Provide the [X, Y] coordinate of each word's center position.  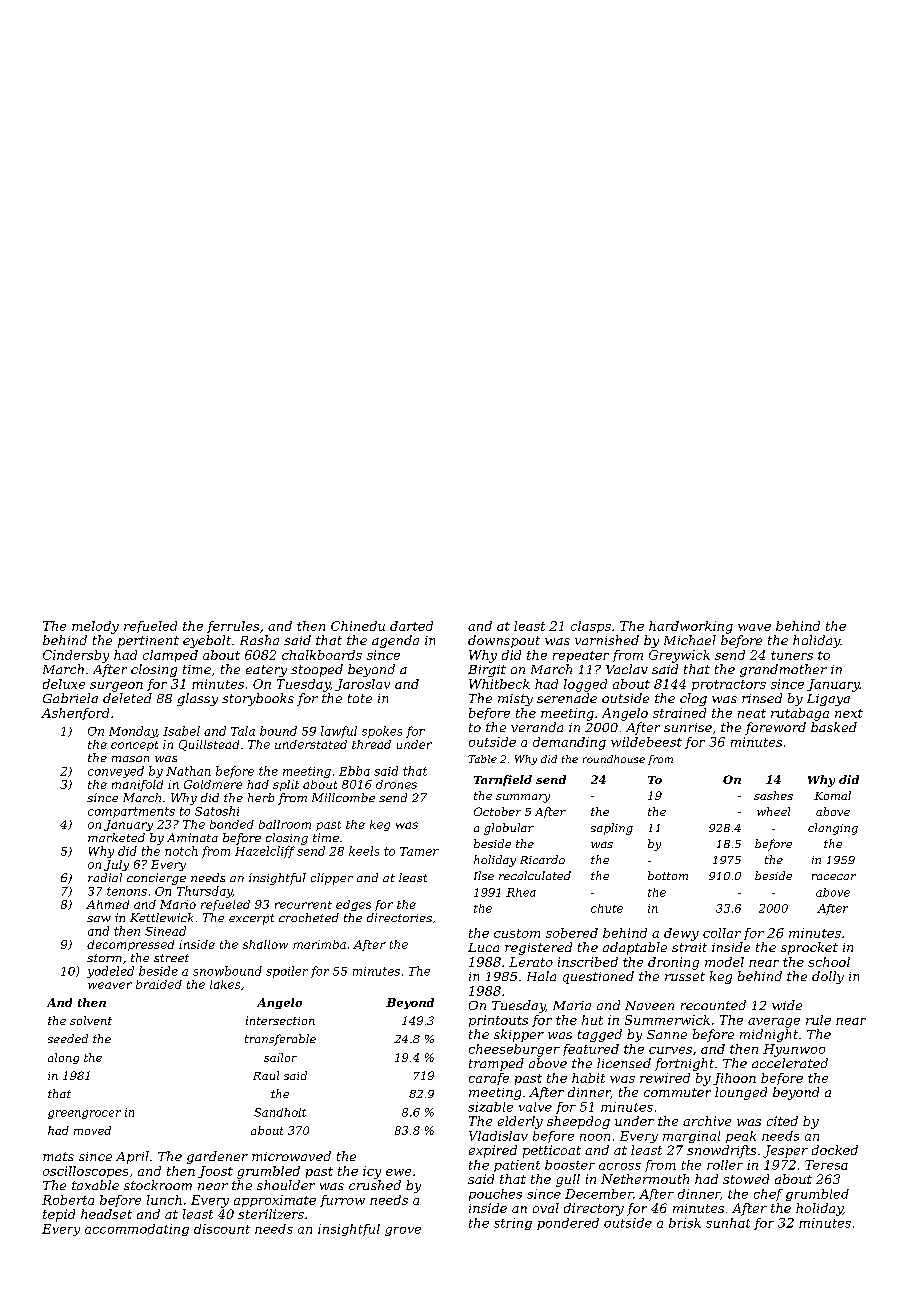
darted [411, 626]
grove [403, 1231]
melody [95, 627]
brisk [685, 1223]
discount [222, 1229]
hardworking [691, 627]
